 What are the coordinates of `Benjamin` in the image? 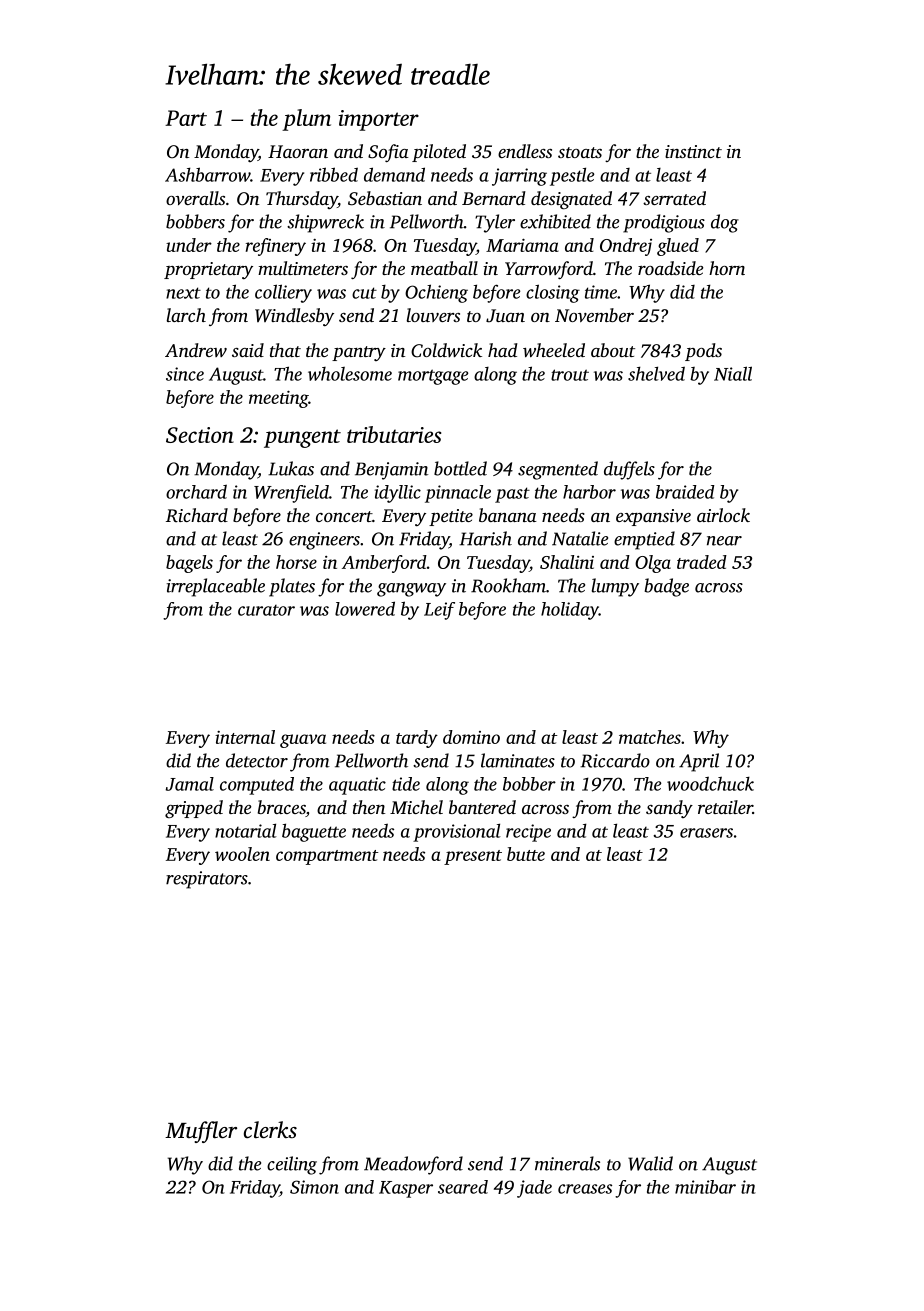 It's located at (391, 471).
